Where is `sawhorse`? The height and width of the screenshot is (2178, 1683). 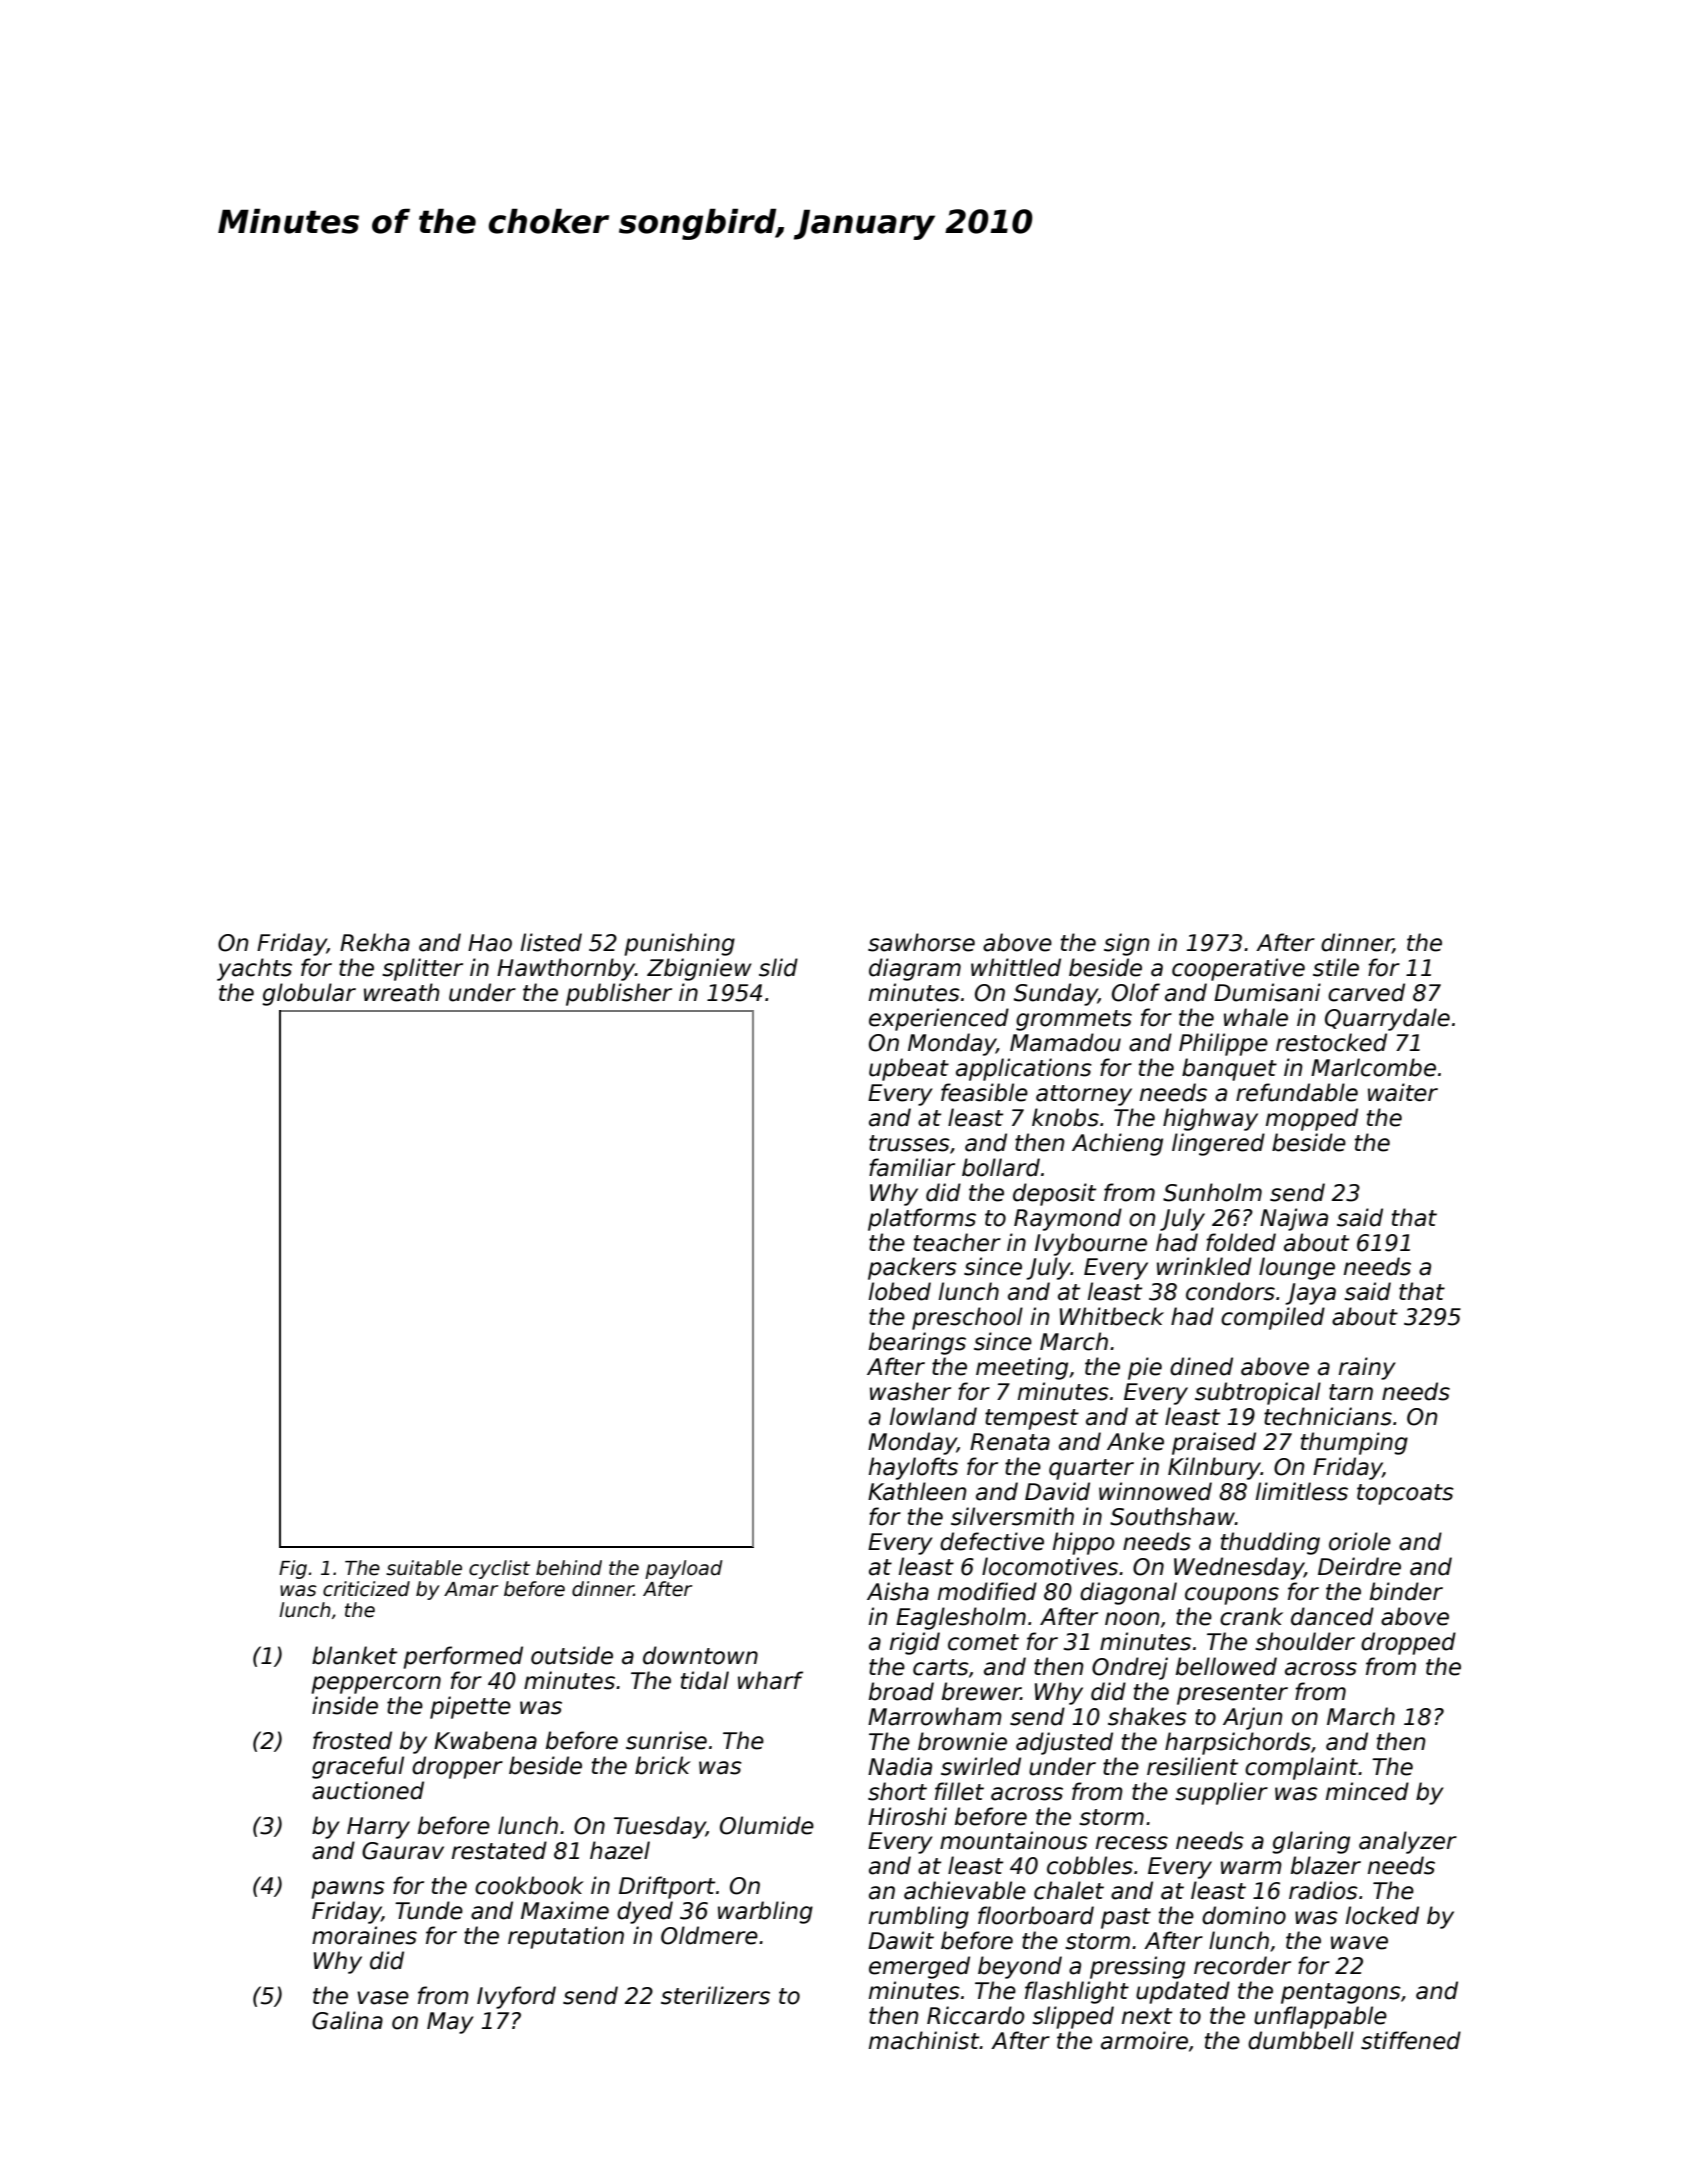
sawhorse is located at coordinates (921, 942).
